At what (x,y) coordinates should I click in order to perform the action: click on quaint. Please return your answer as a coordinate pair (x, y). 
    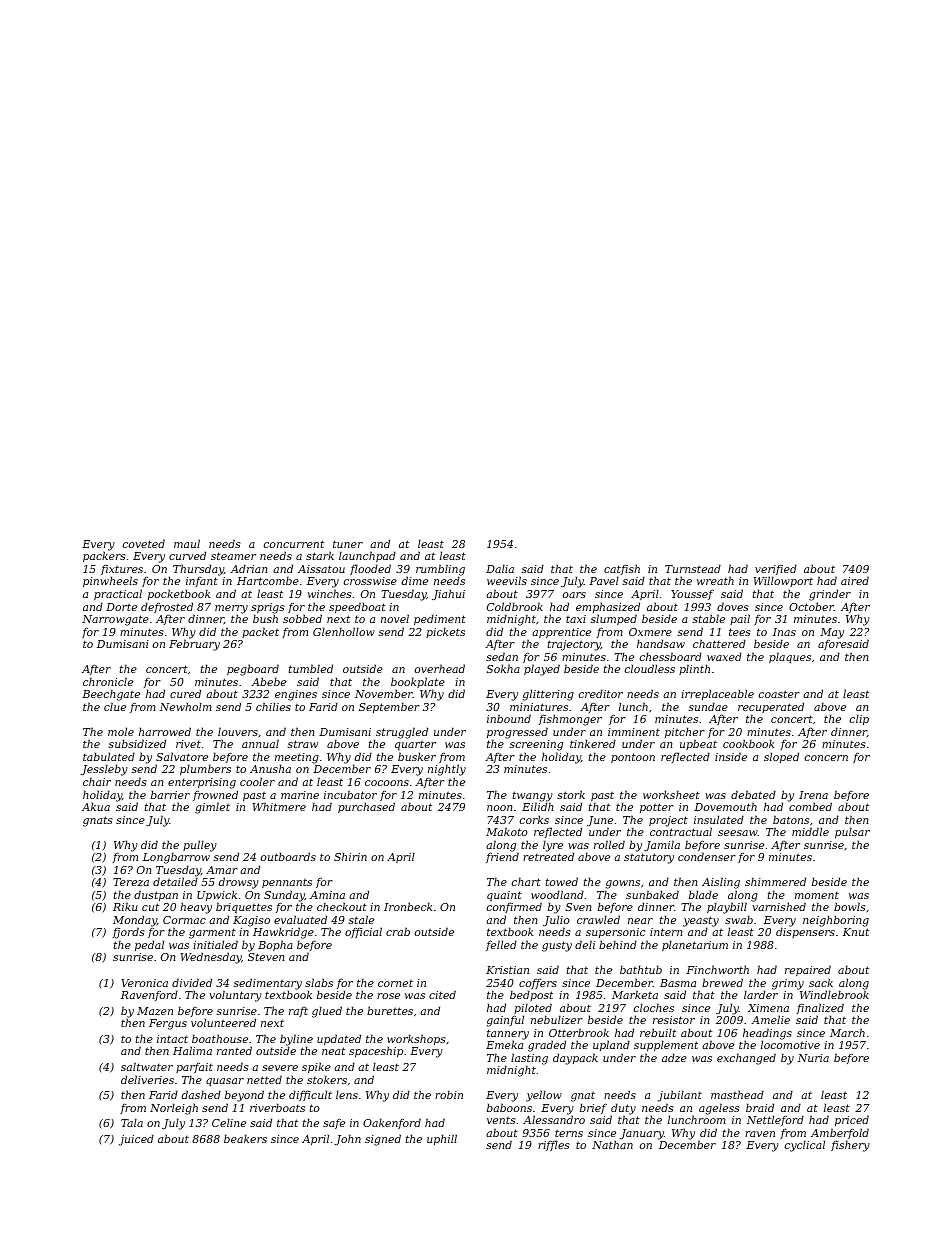
    Looking at the image, I should click on (504, 896).
